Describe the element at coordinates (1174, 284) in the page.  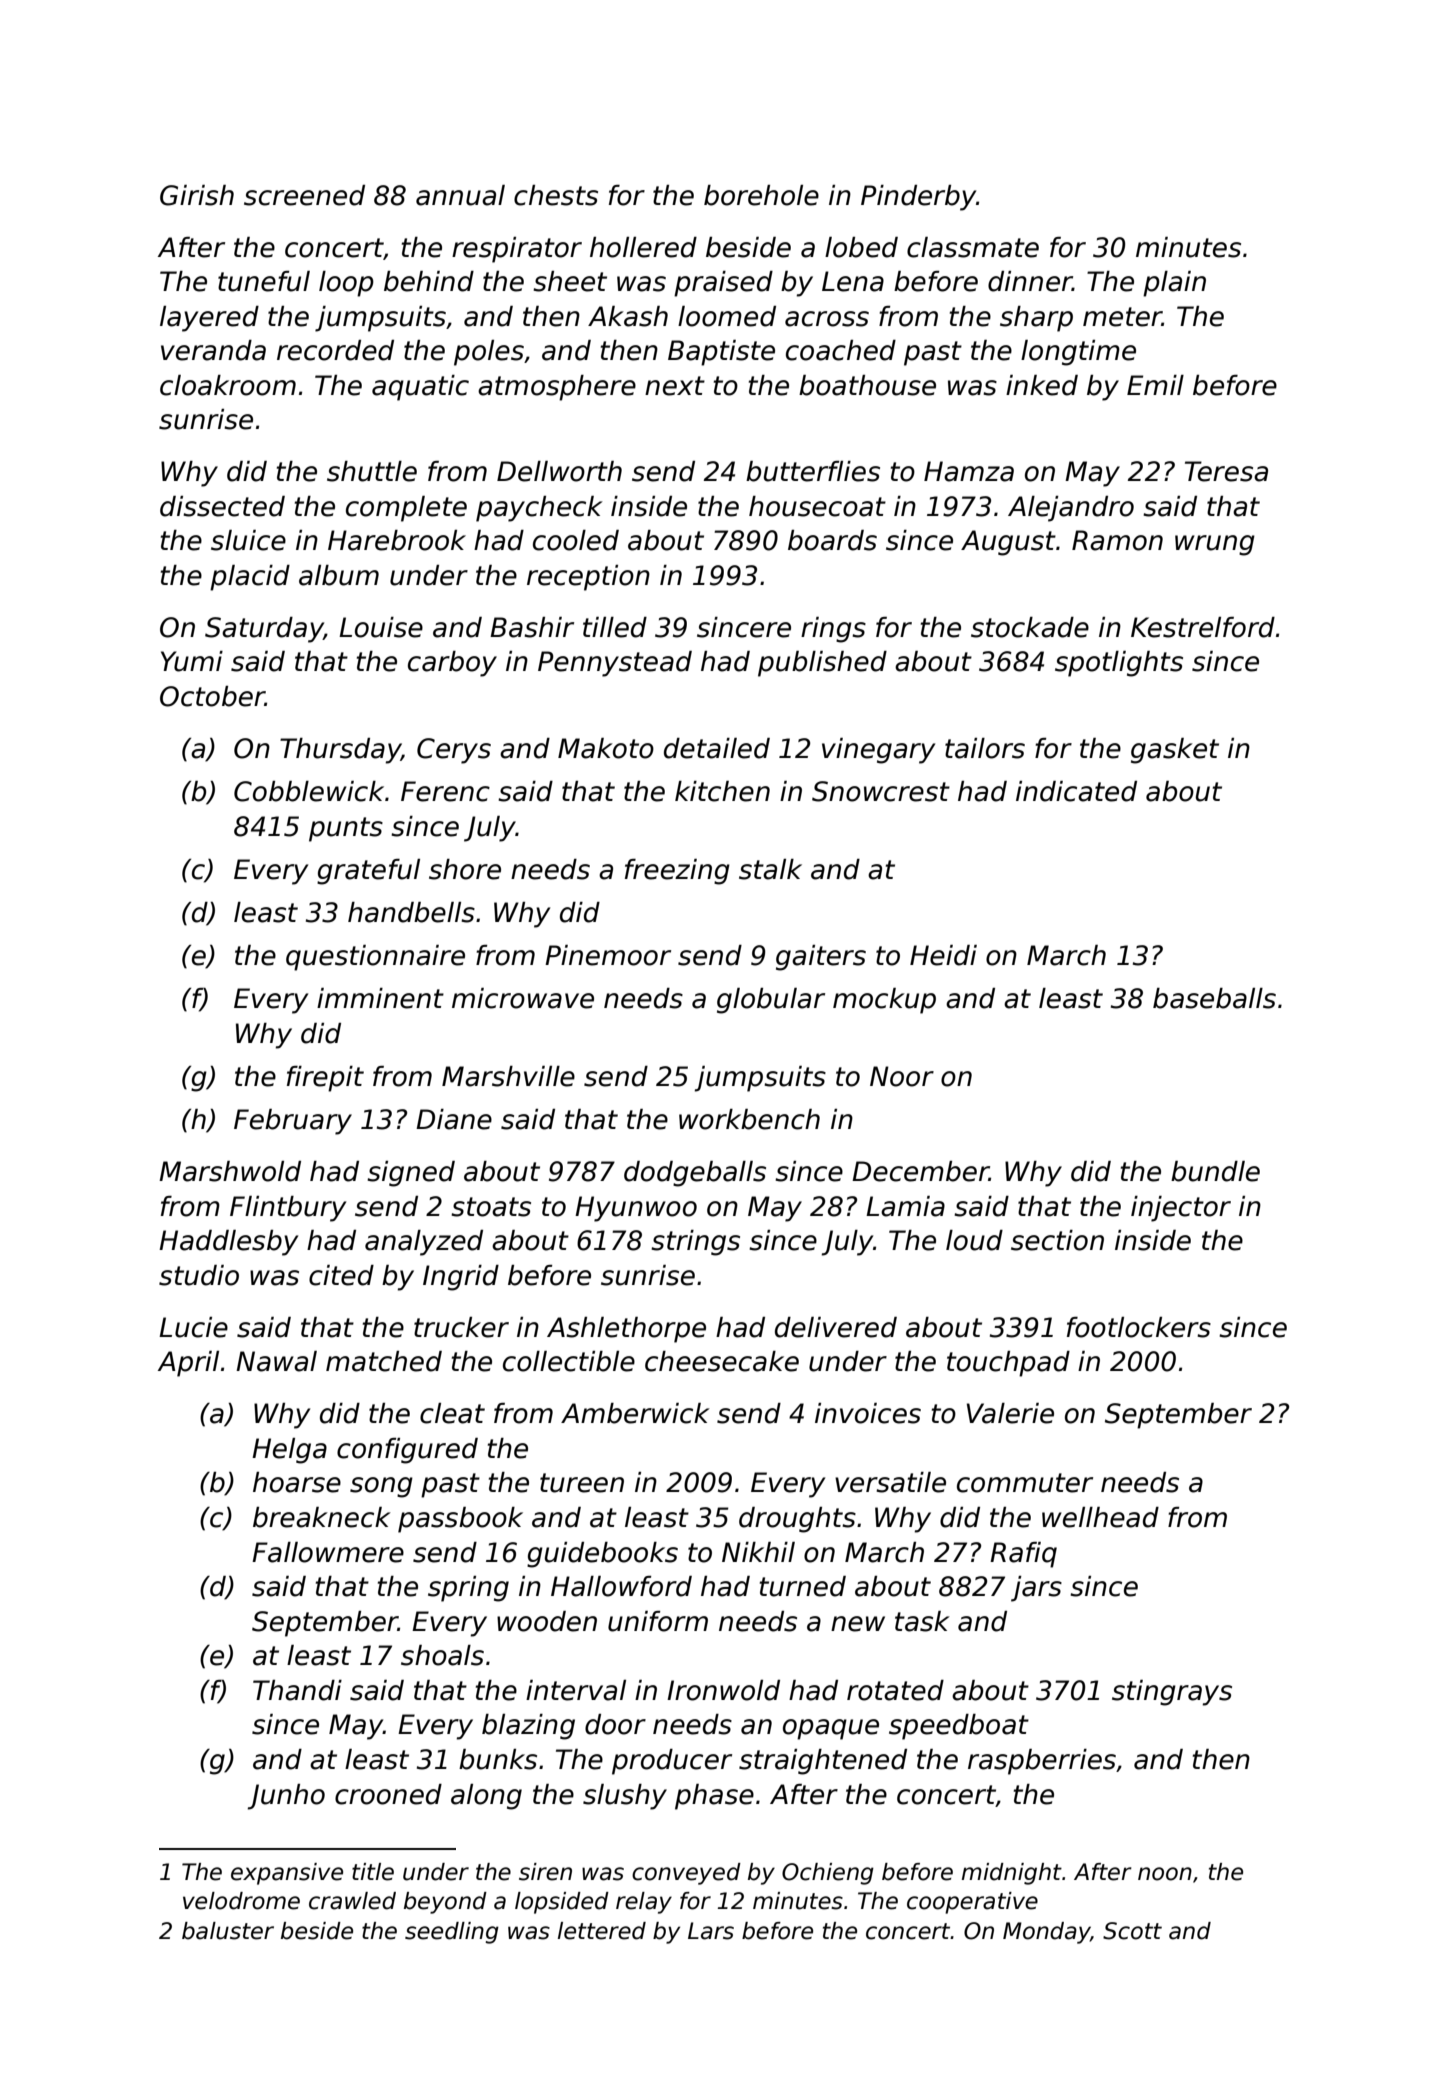
I see `plain` at that location.
